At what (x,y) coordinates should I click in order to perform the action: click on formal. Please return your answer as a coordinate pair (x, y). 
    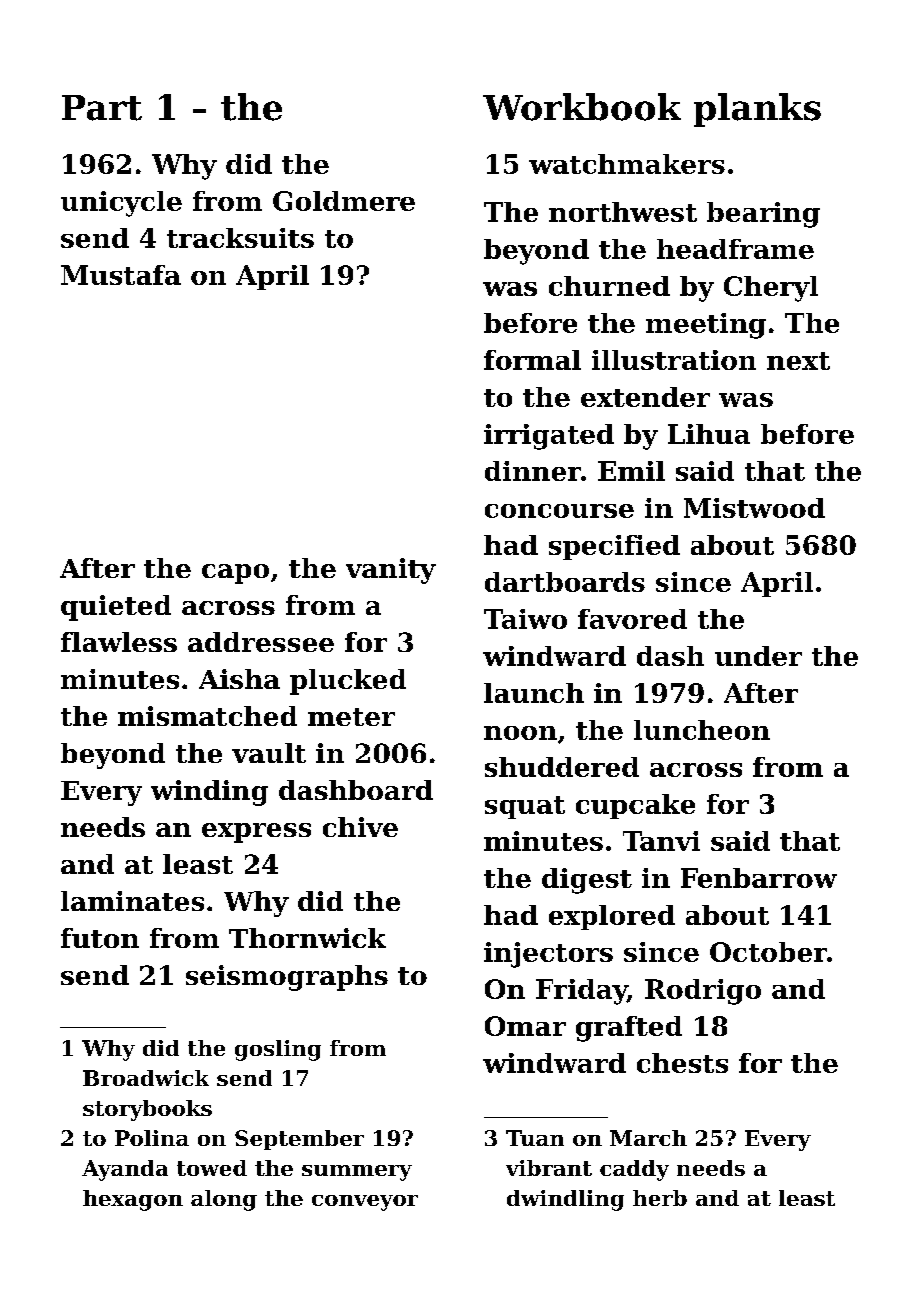
    Looking at the image, I should click on (532, 360).
